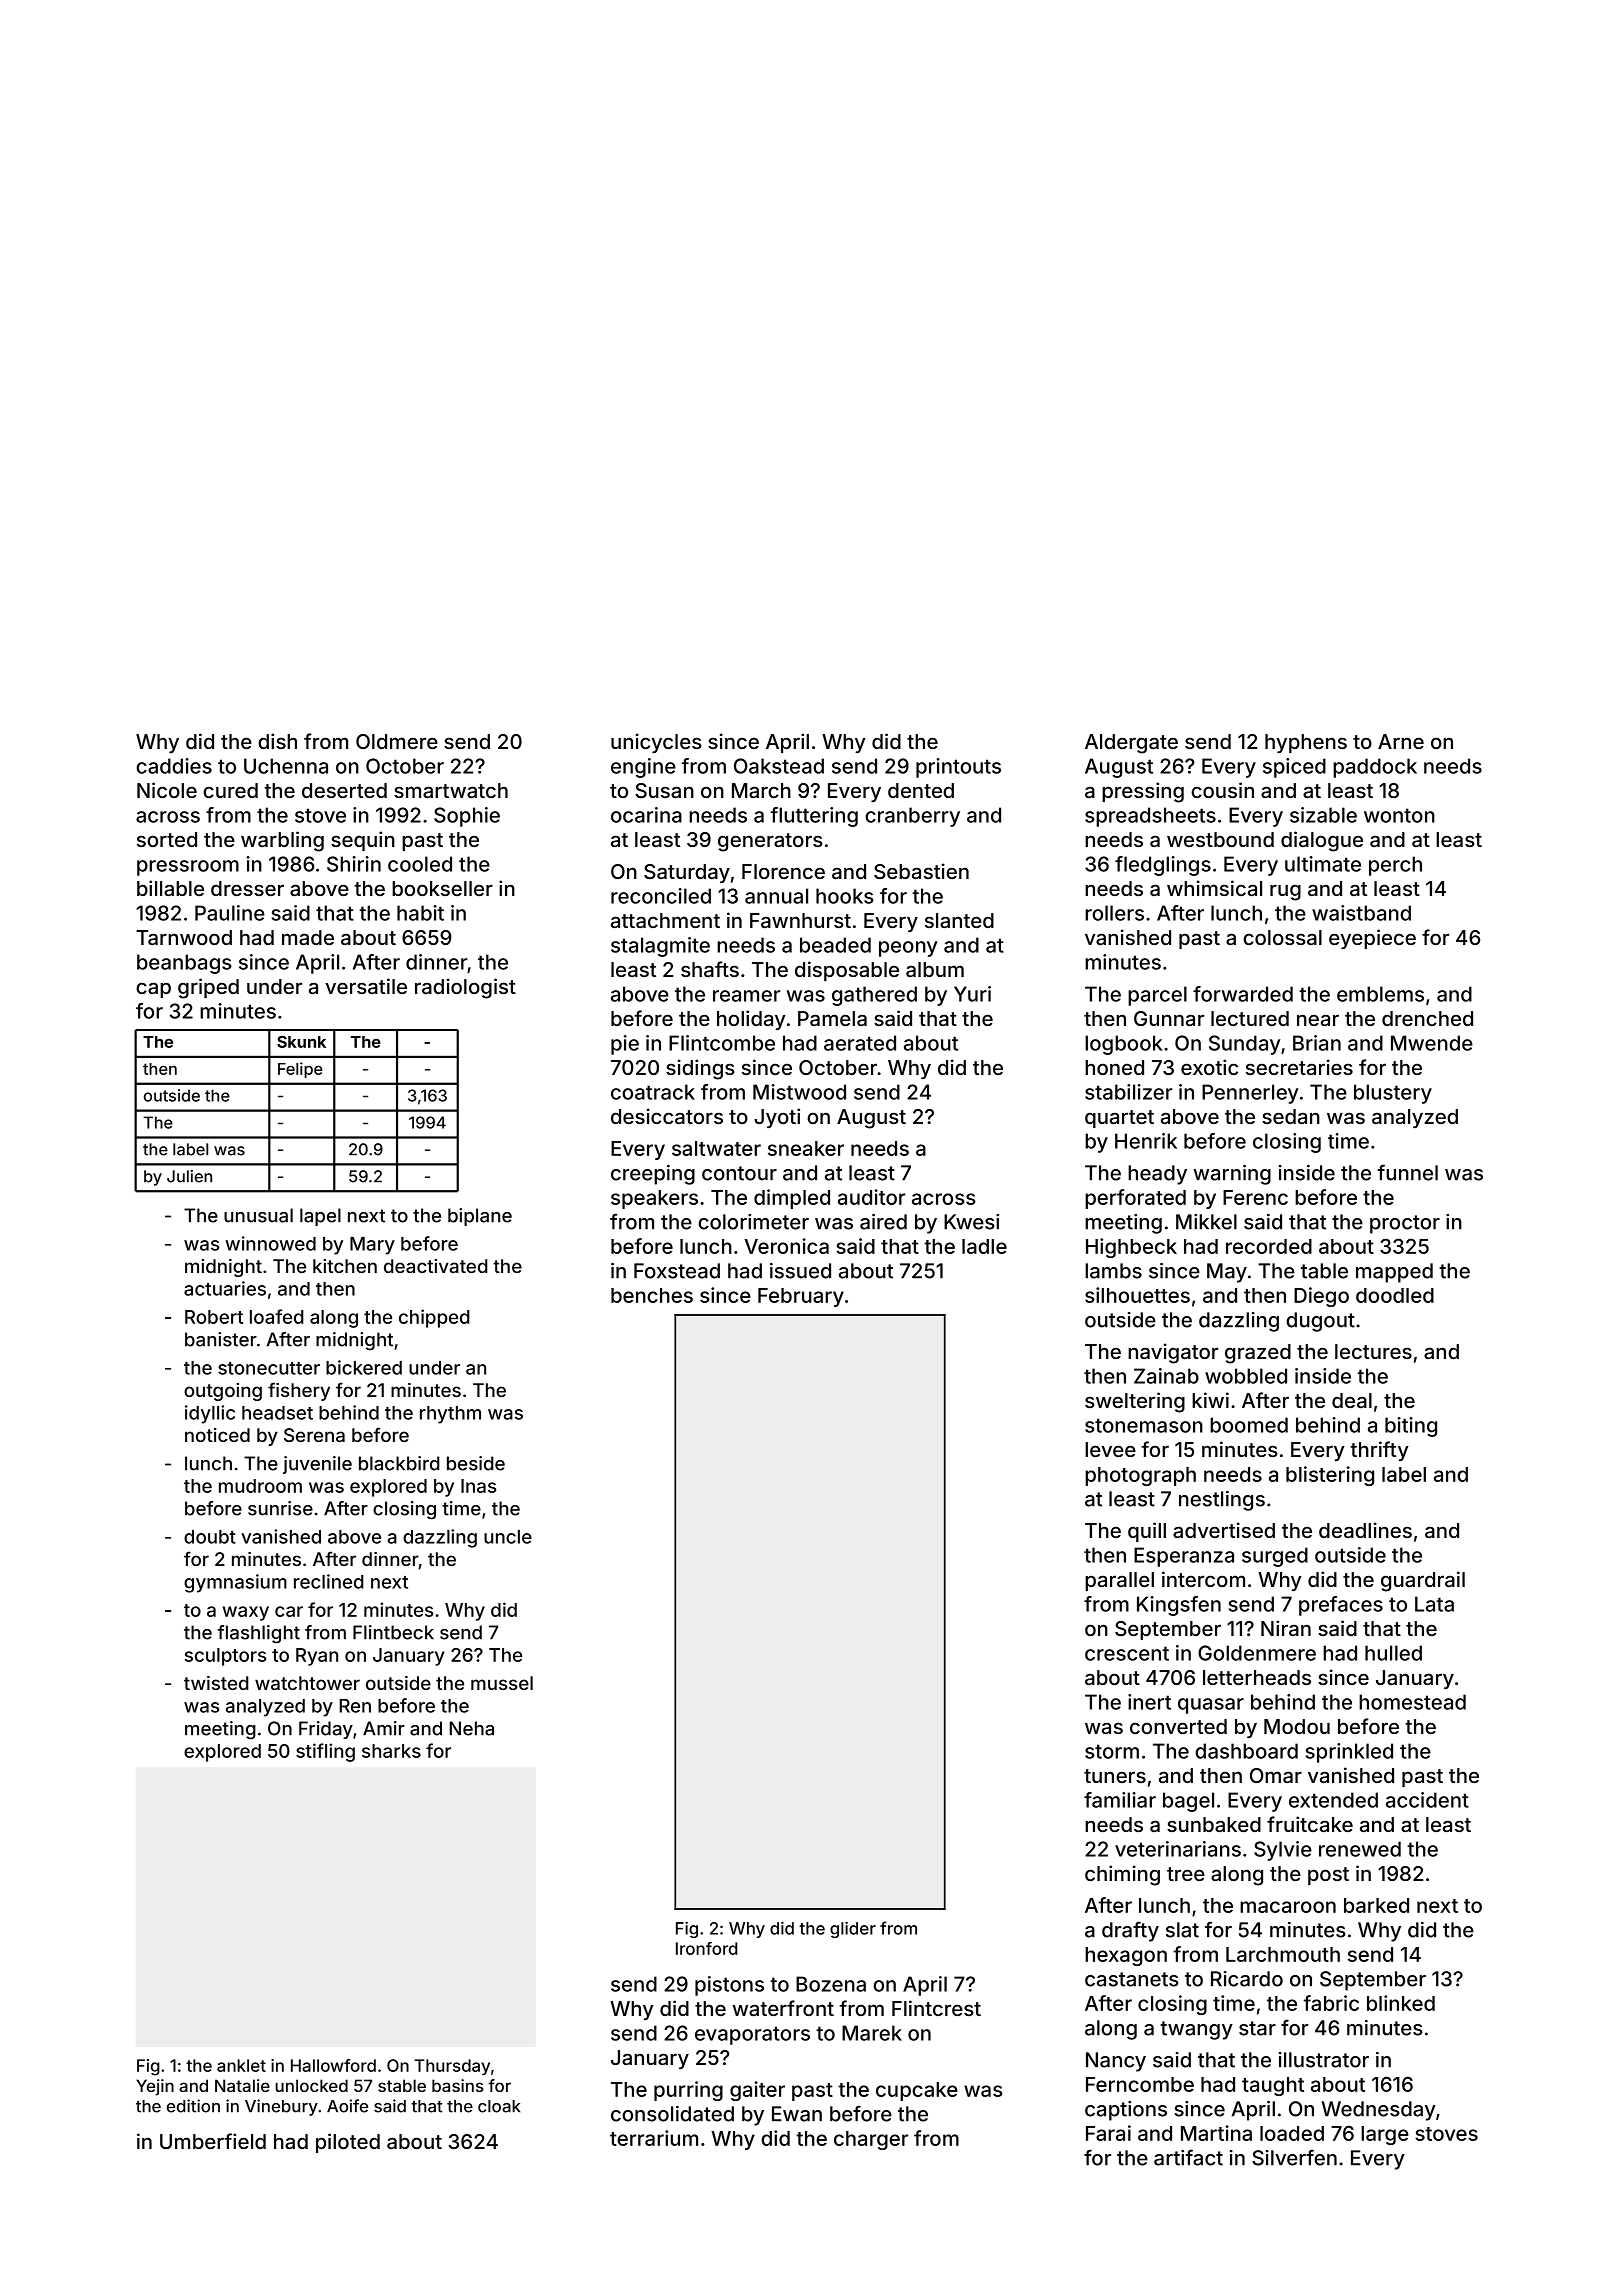  What do you see at coordinates (434, 1318) in the page?
I see `chipped` at bounding box center [434, 1318].
